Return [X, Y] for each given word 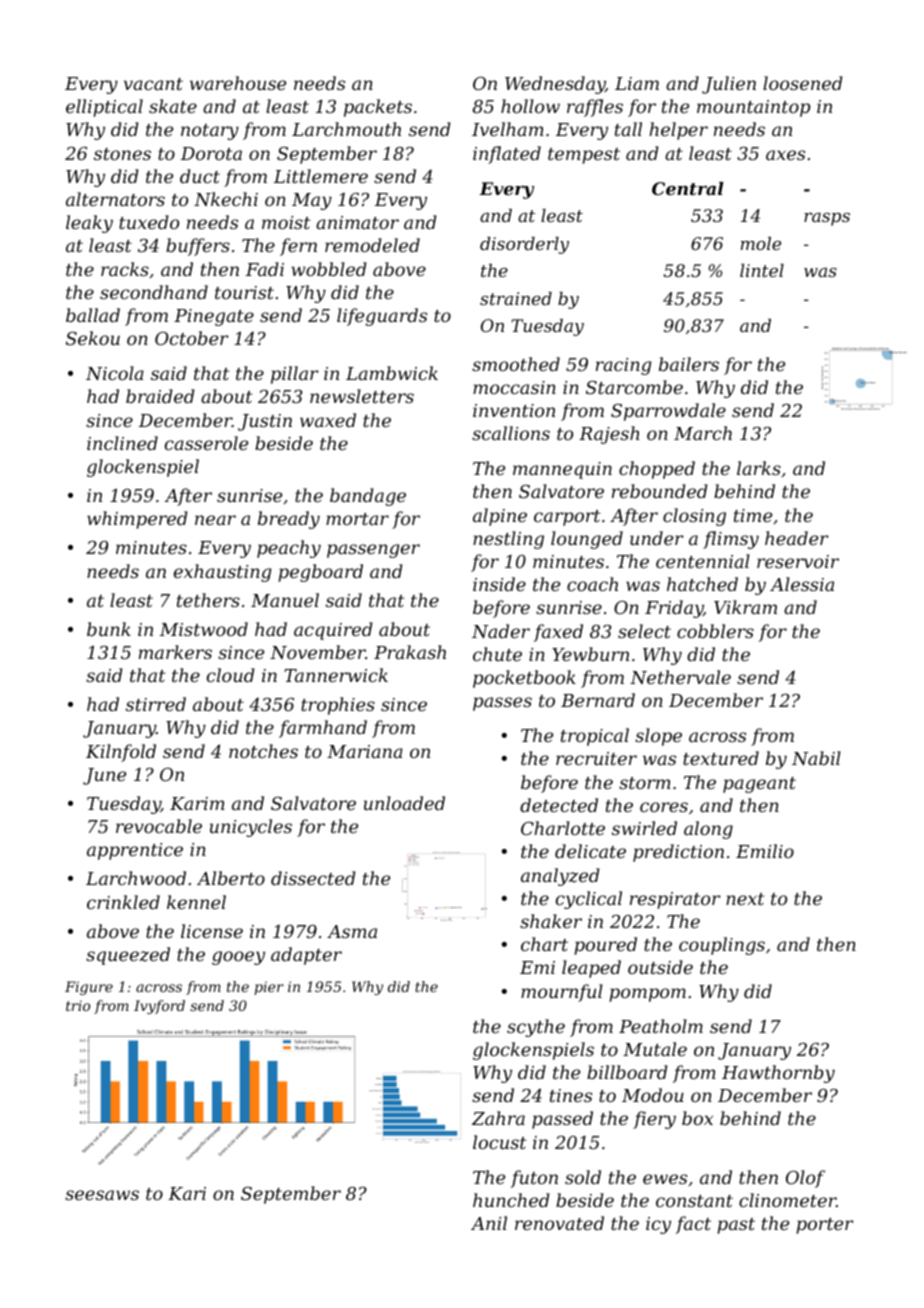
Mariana [365, 751]
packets [378, 108]
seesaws [102, 1195]
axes [785, 155]
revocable [159, 826]
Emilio [765, 851]
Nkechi [226, 199]
